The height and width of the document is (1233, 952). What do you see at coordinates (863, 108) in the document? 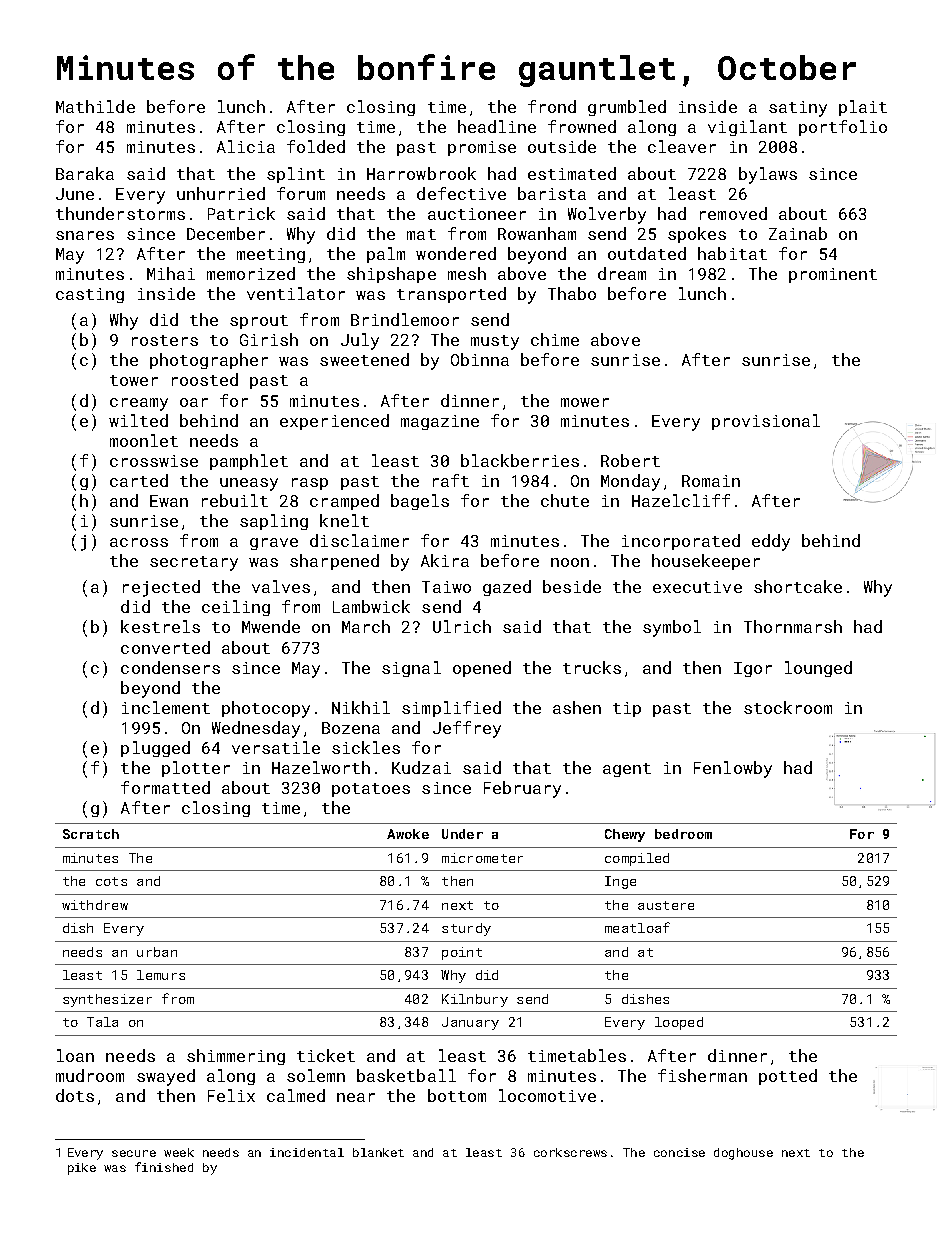
I see `plait` at bounding box center [863, 108].
